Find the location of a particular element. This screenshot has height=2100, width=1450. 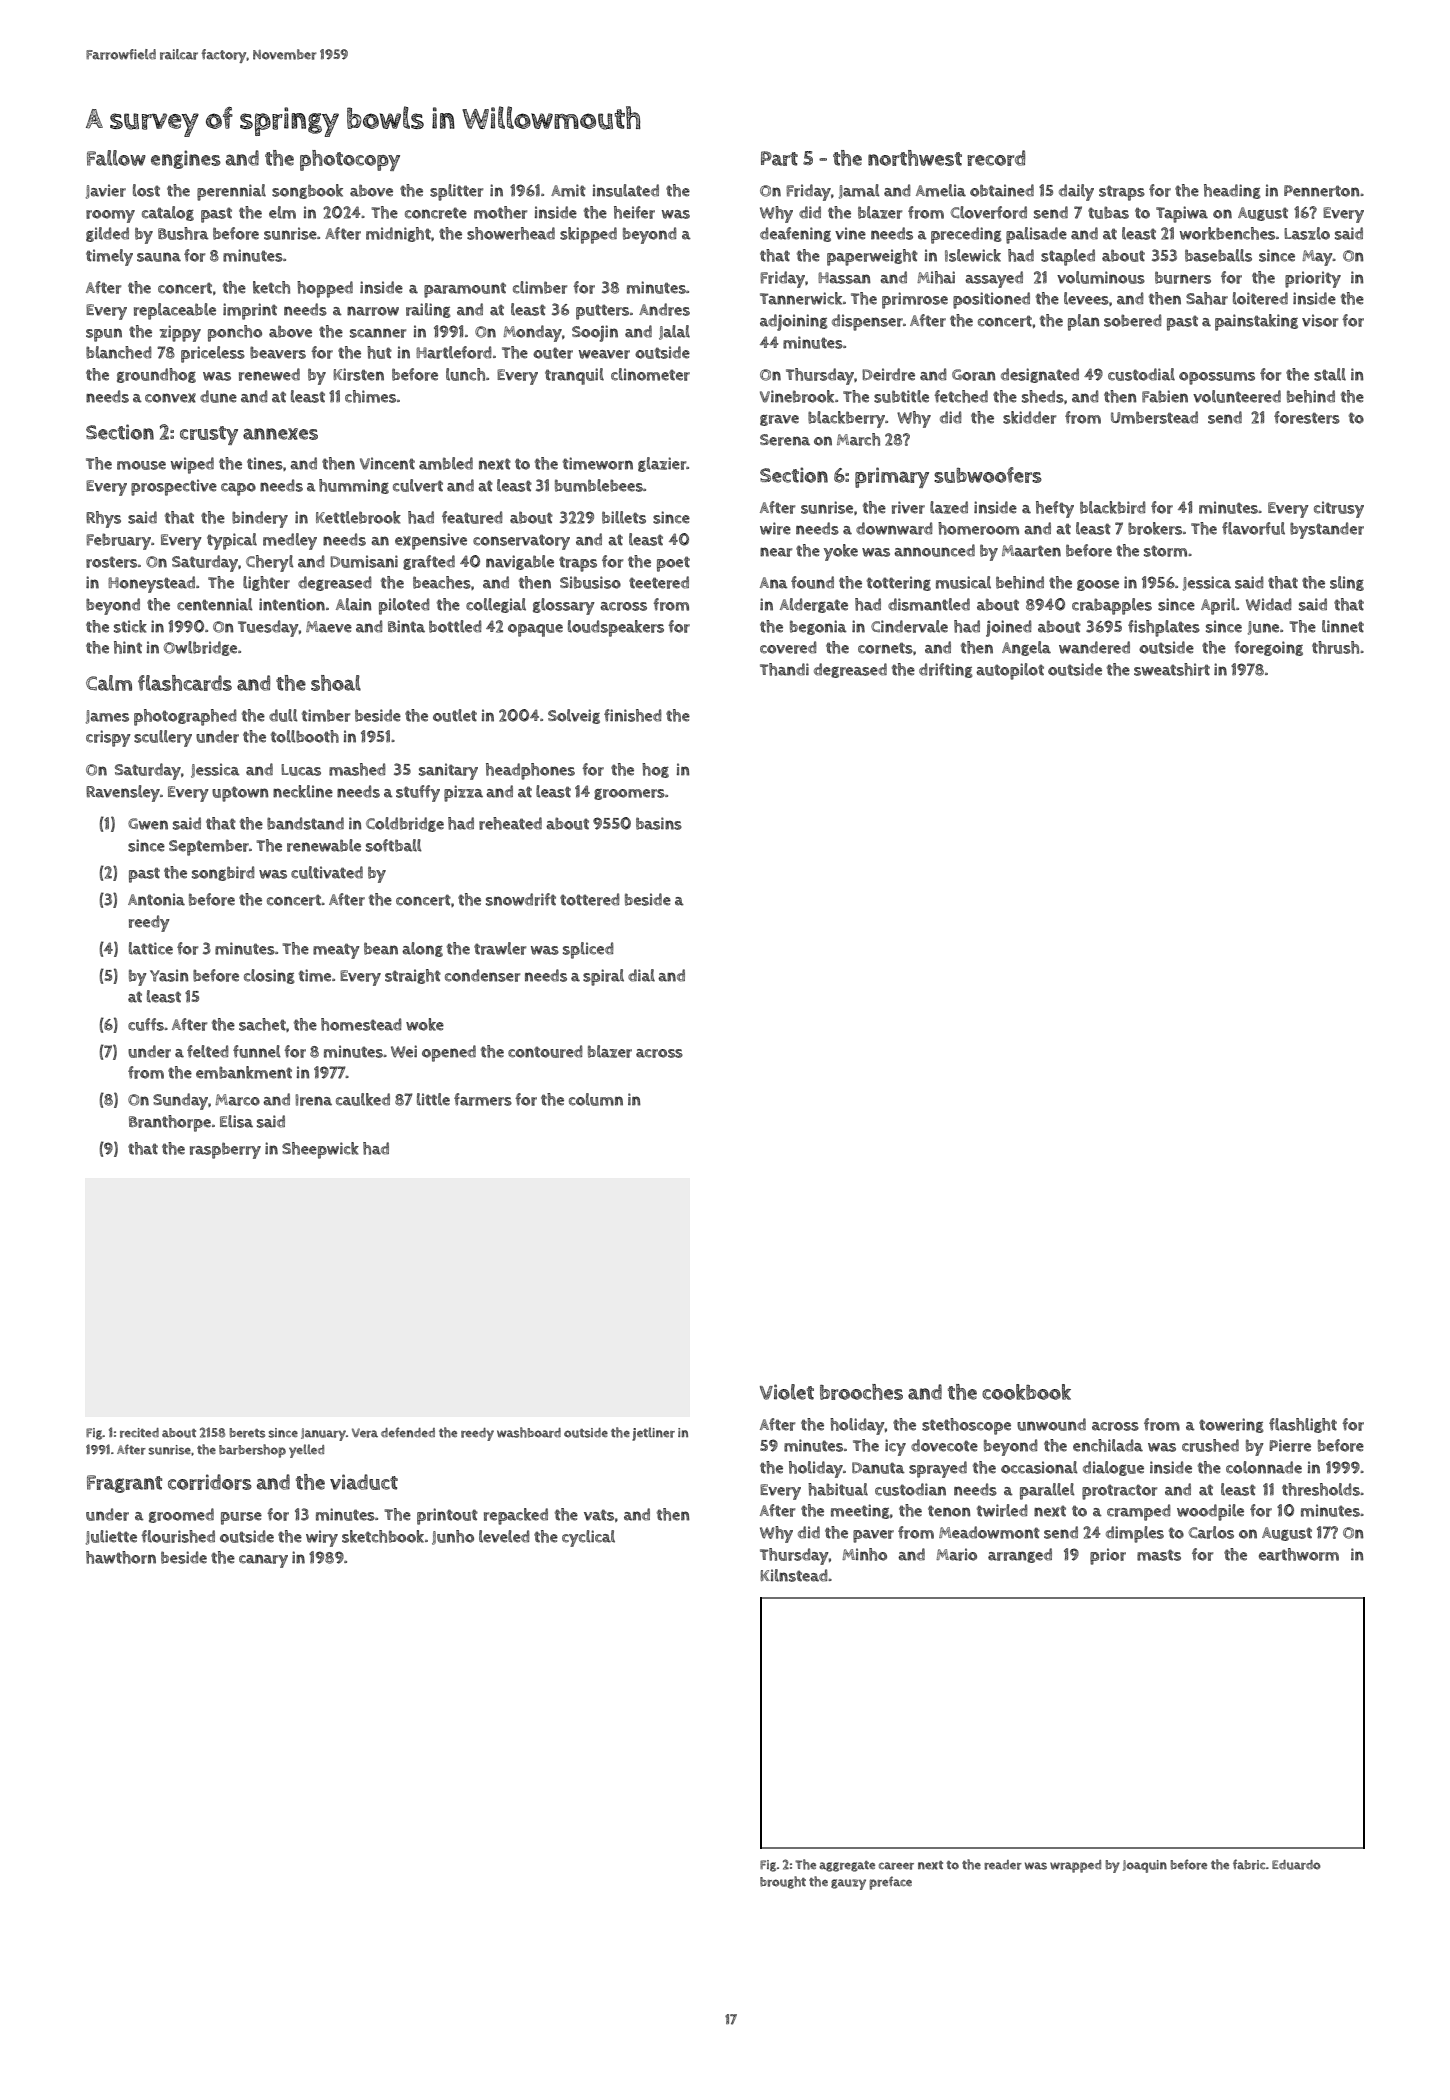

canary is located at coordinates (263, 1561).
